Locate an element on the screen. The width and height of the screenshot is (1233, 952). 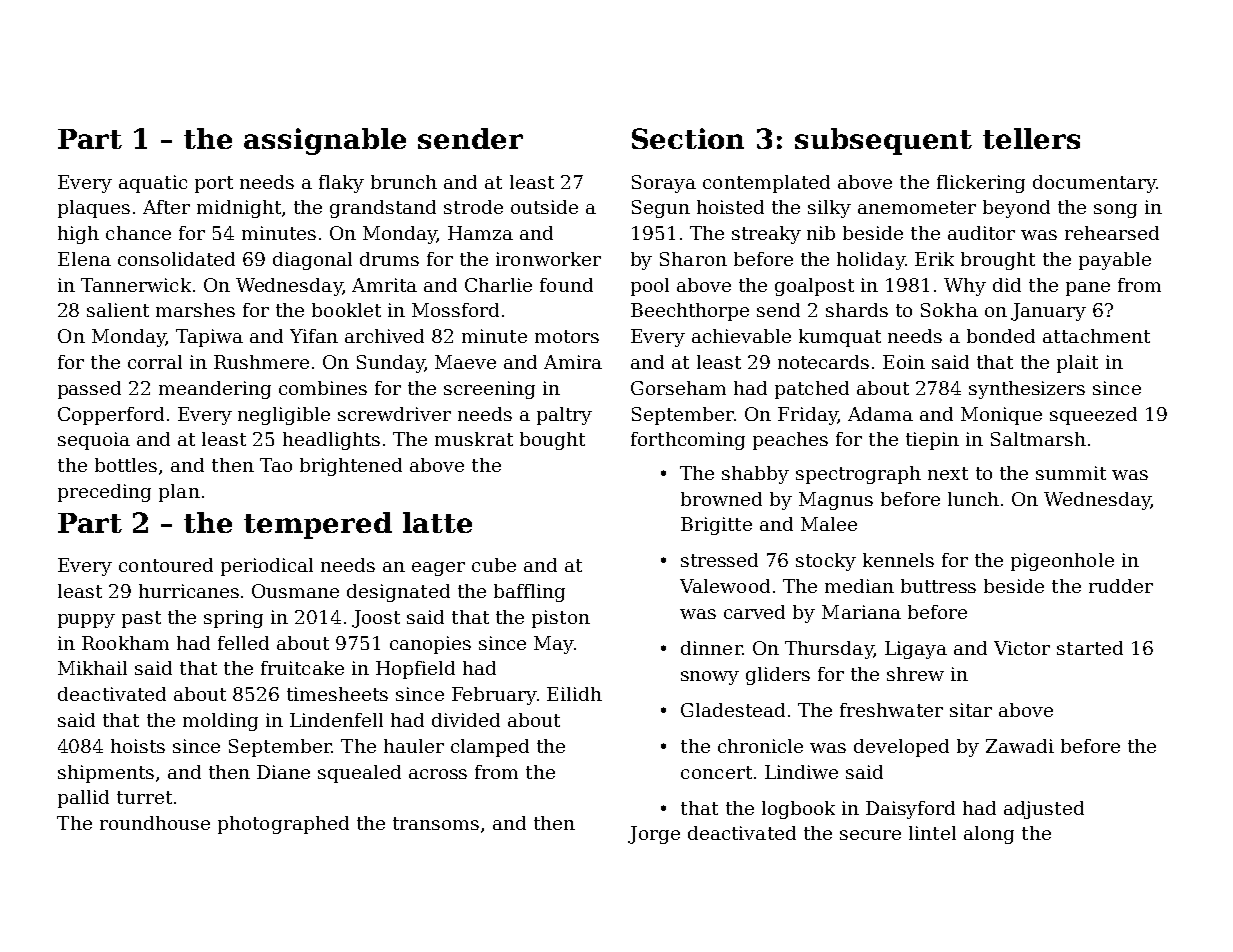
synthesizers is located at coordinates (1027, 390).
